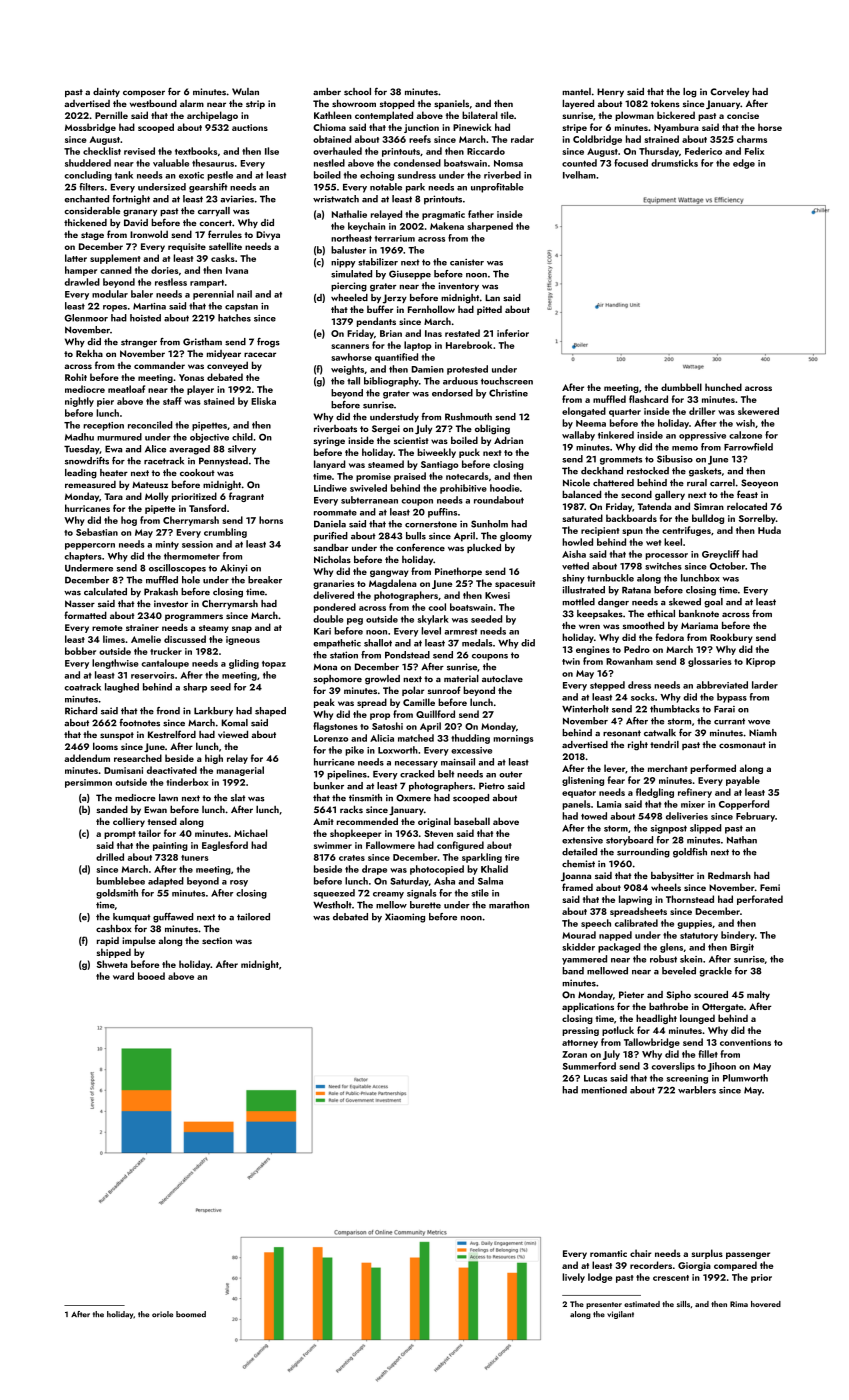 The height and width of the screenshot is (1400, 849). Describe the element at coordinates (162, 1314) in the screenshot. I see `oriole` at that location.
